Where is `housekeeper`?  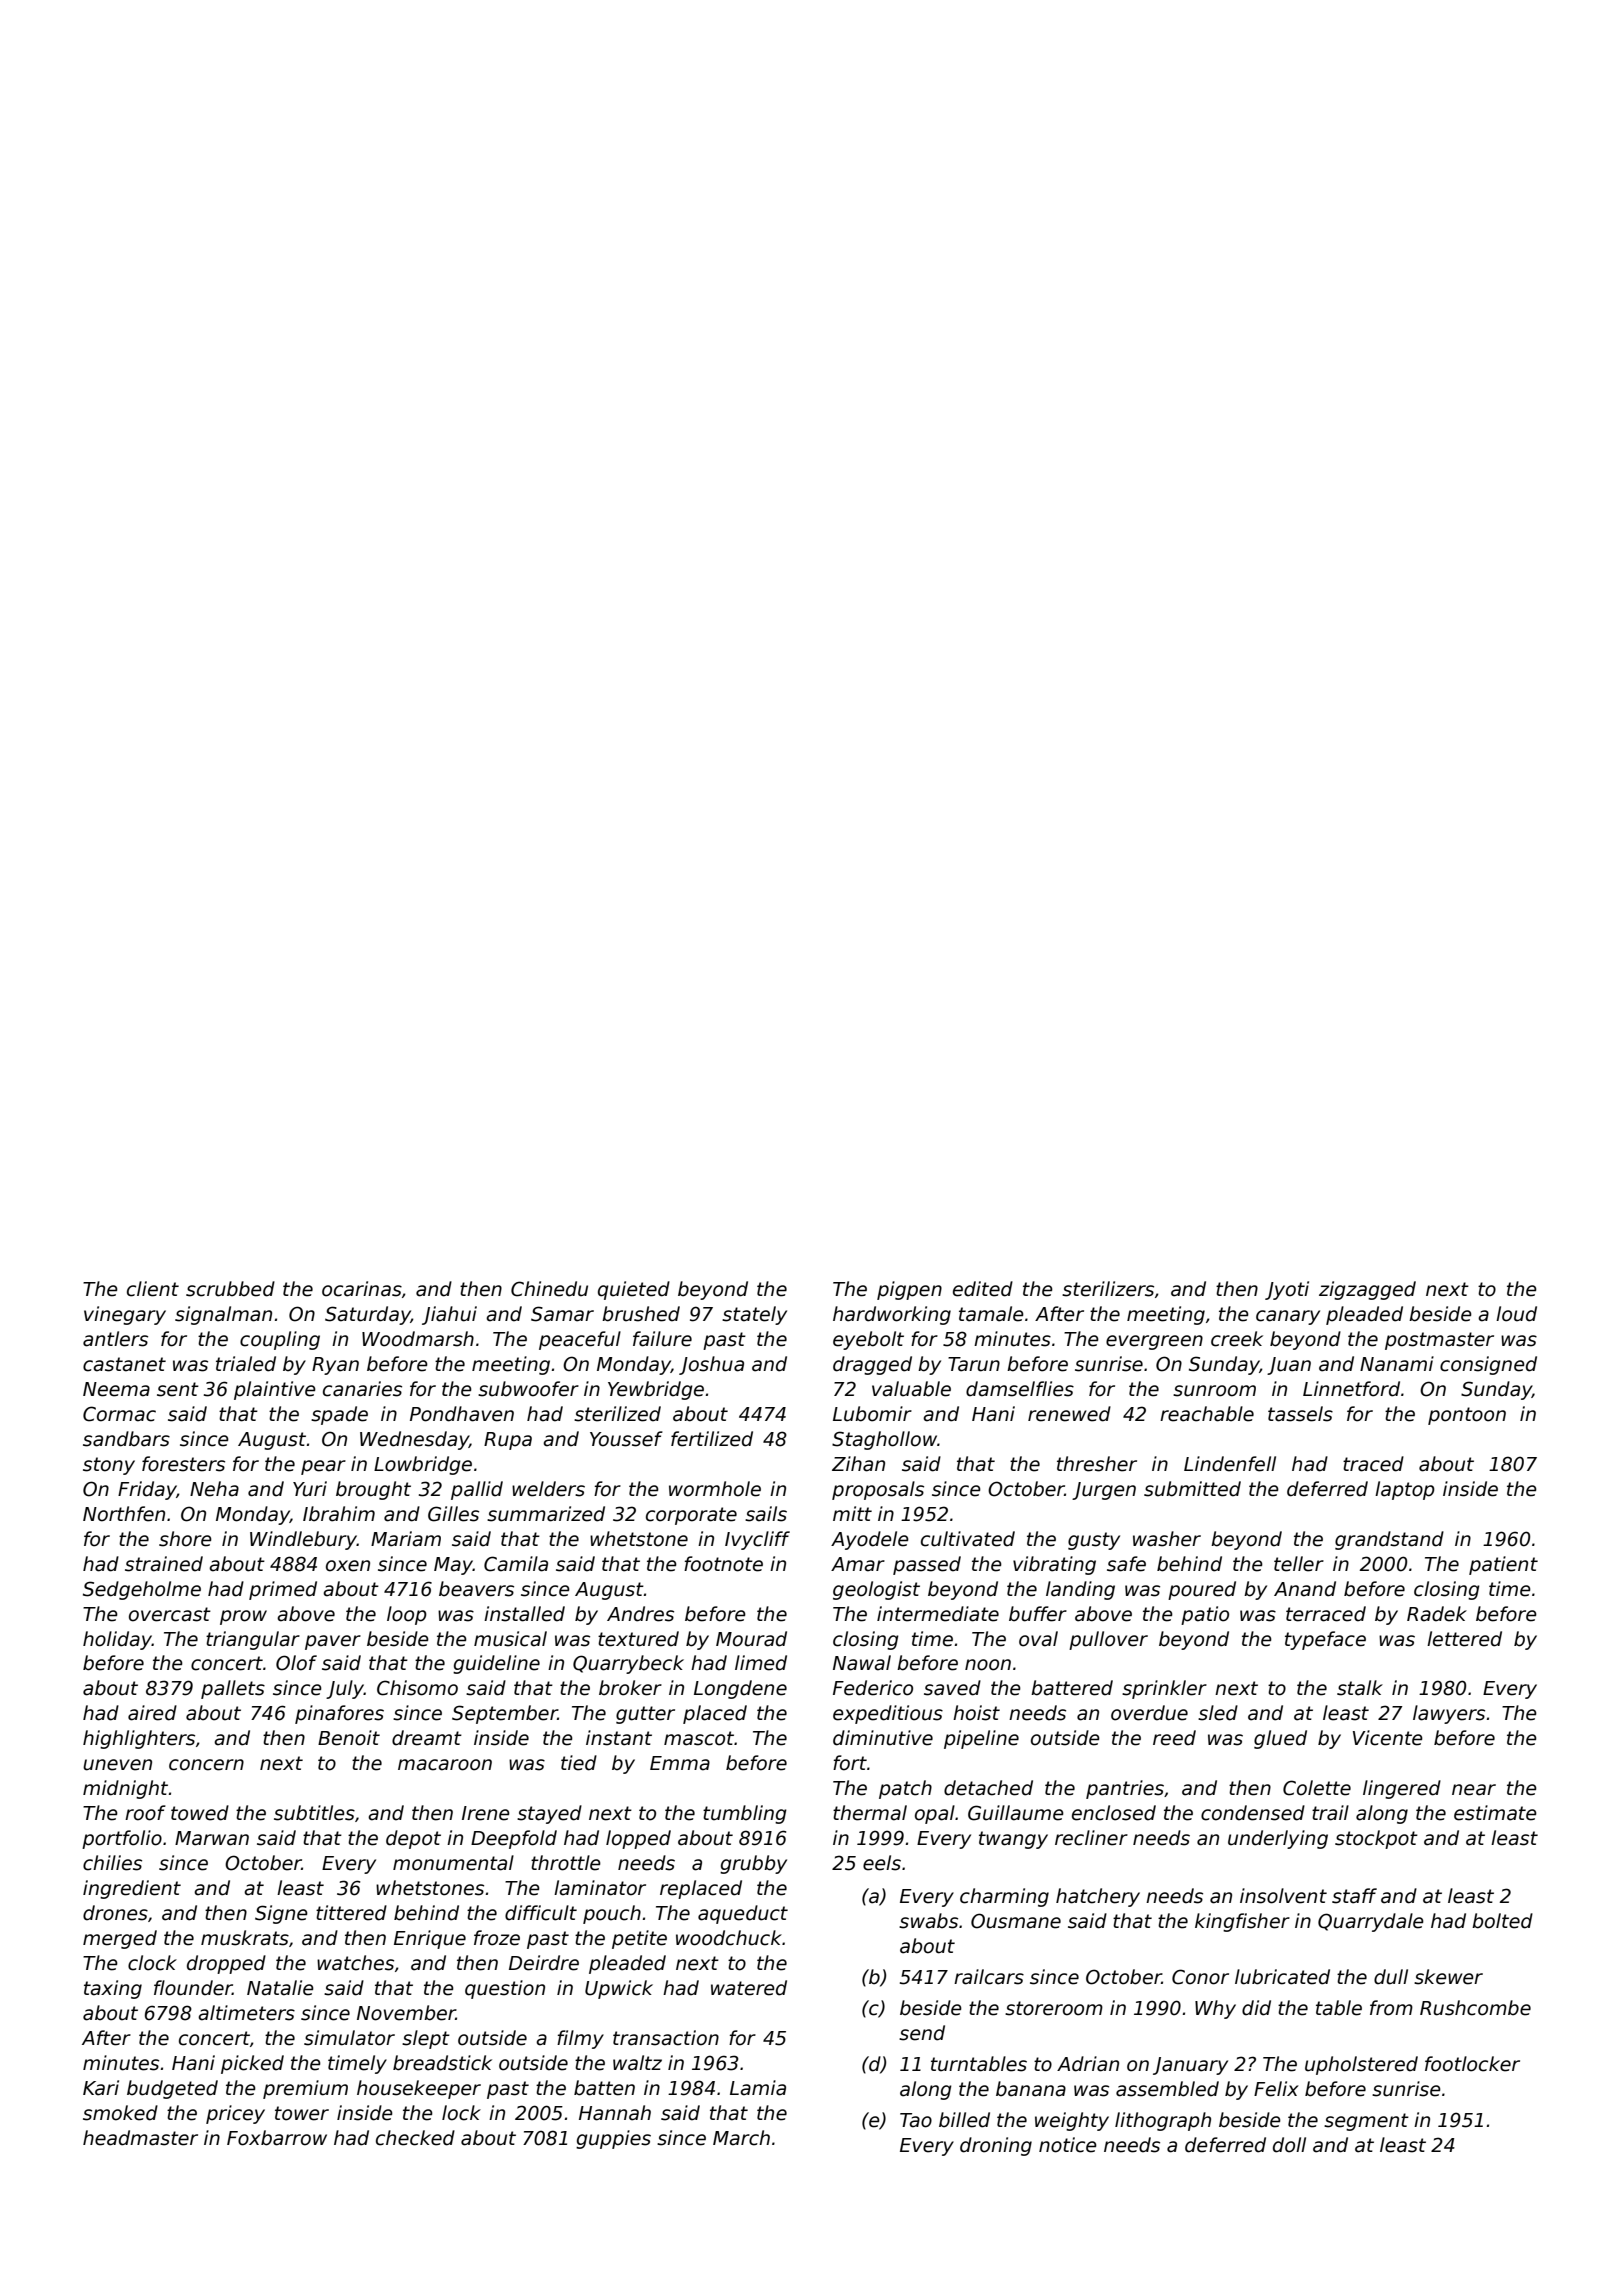
housekeeper is located at coordinates (419, 2089).
